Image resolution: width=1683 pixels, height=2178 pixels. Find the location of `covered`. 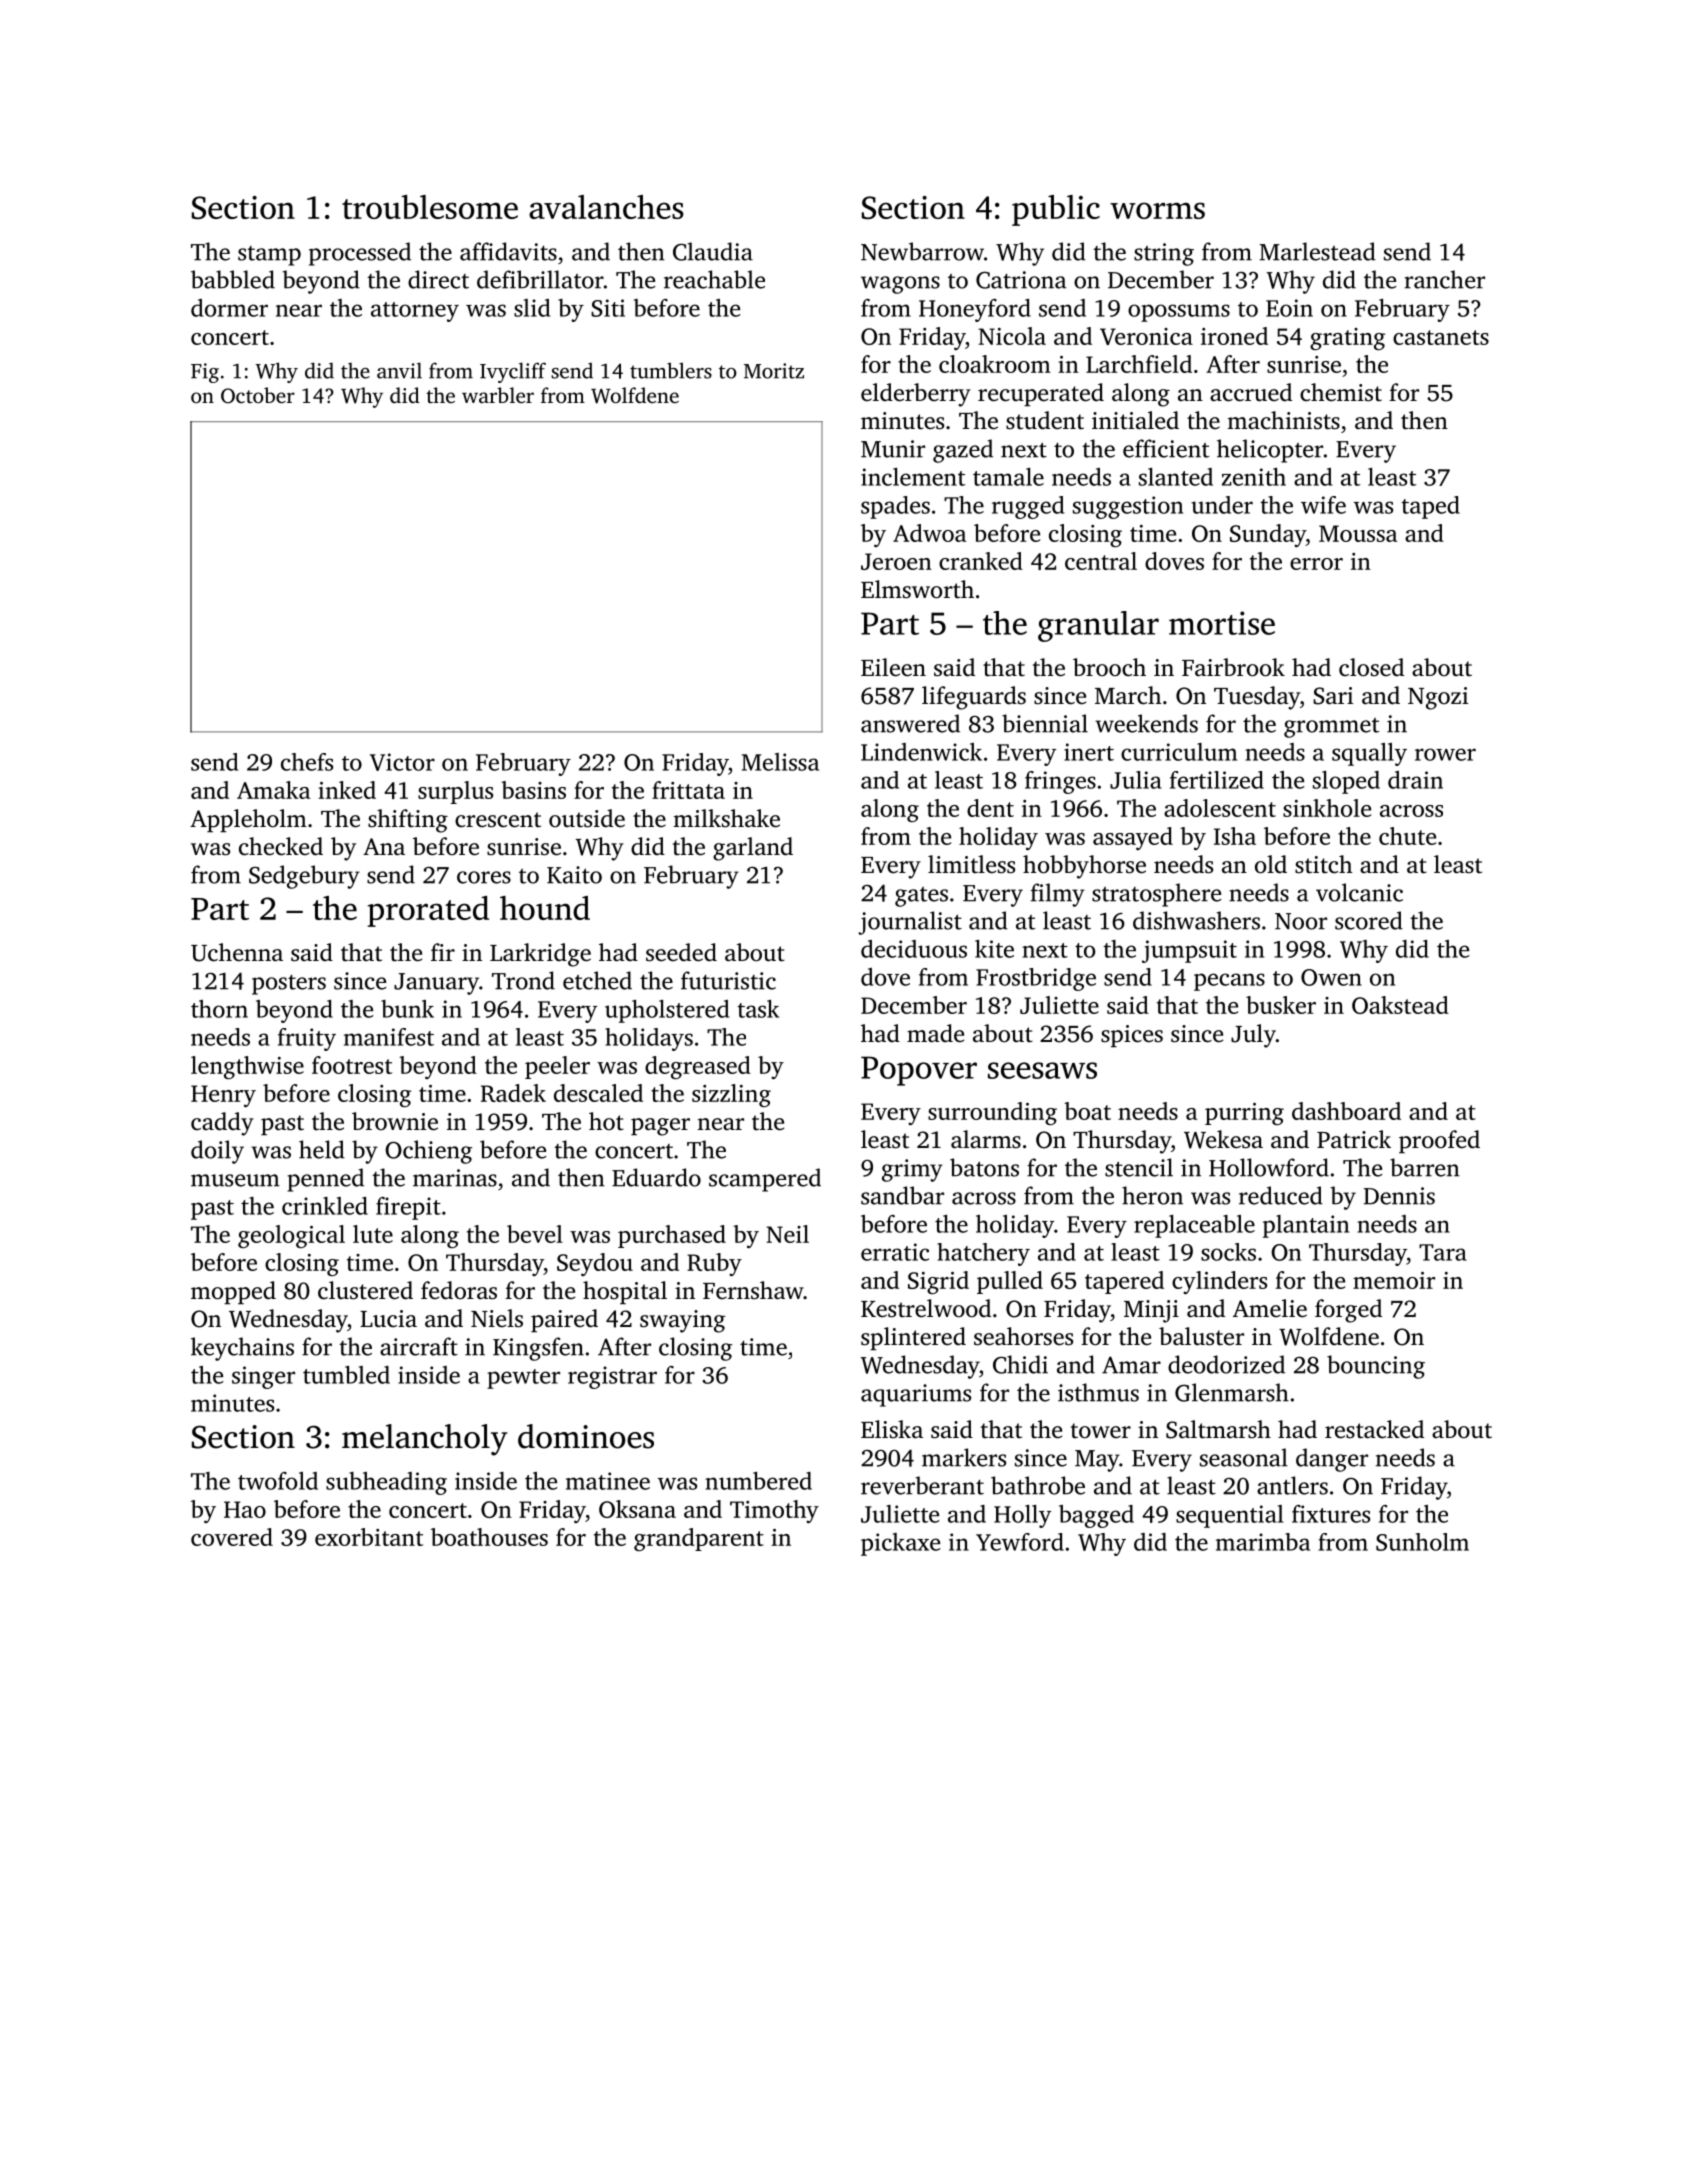

covered is located at coordinates (232, 1537).
